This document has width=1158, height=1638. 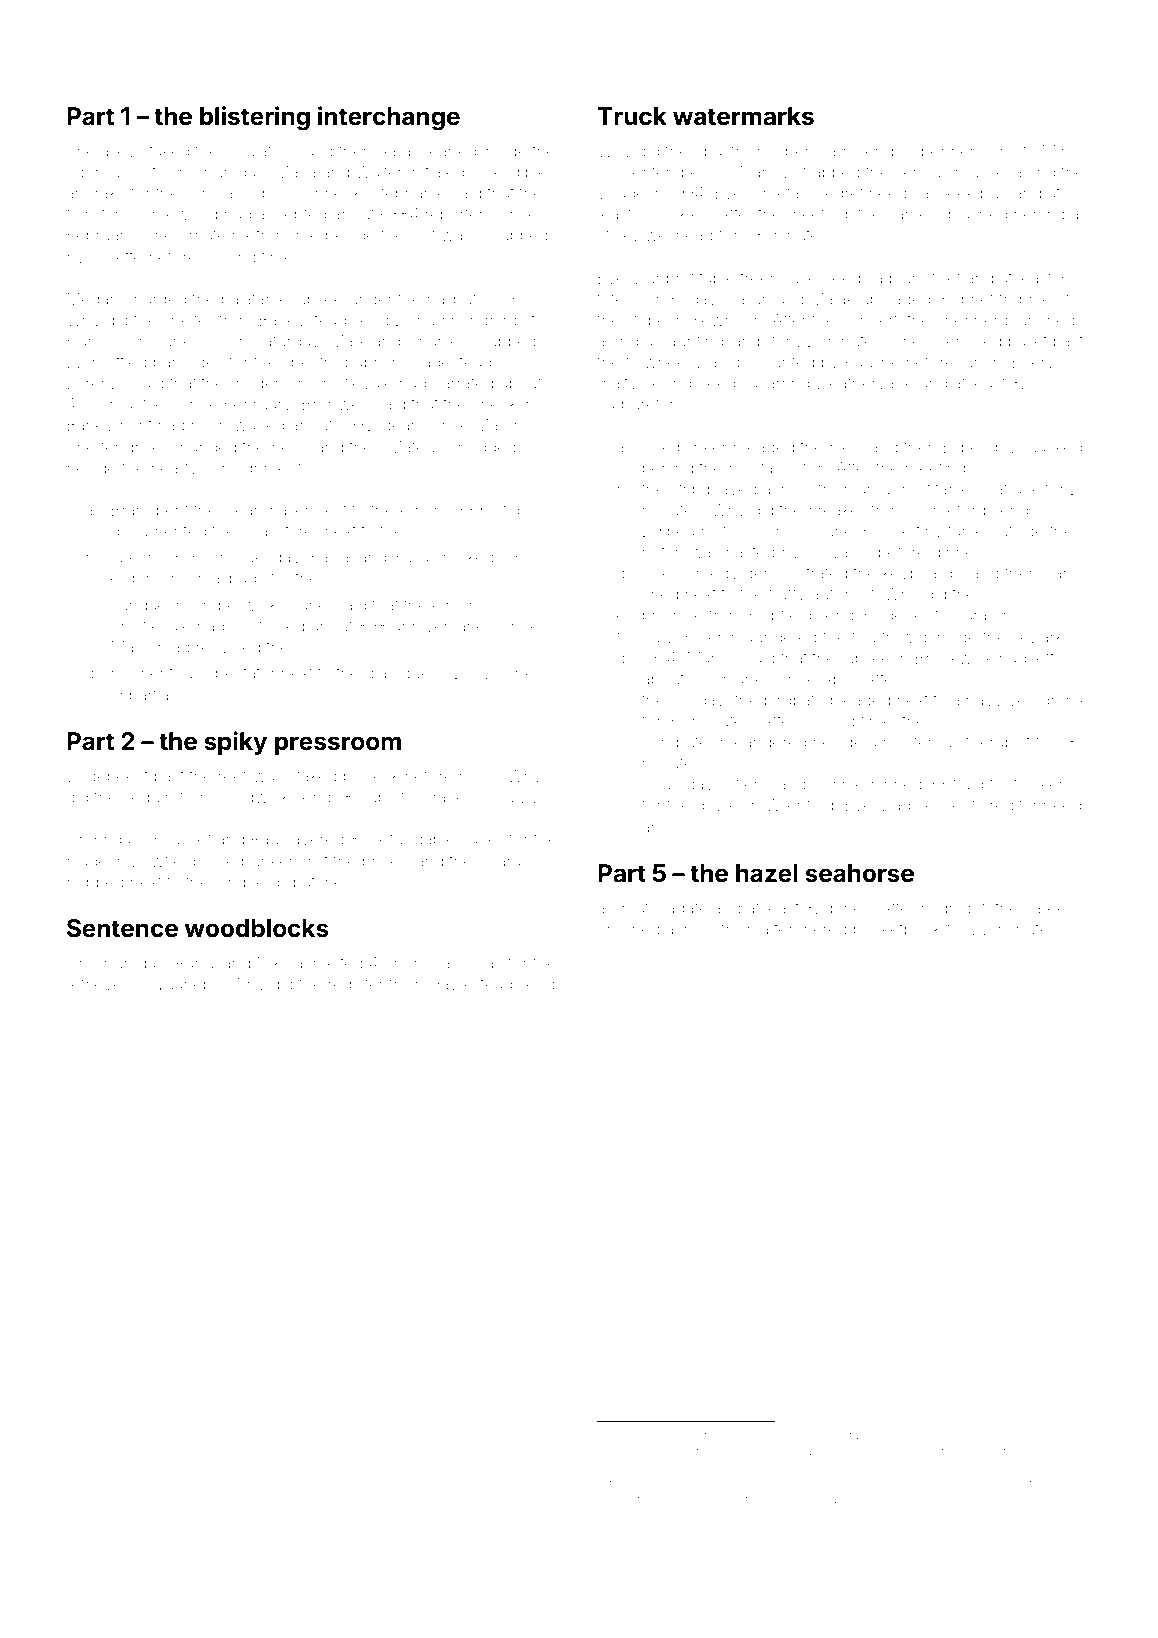 What do you see at coordinates (811, 931) in the document?
I see `tempered` at bounding box center [811, 931].
